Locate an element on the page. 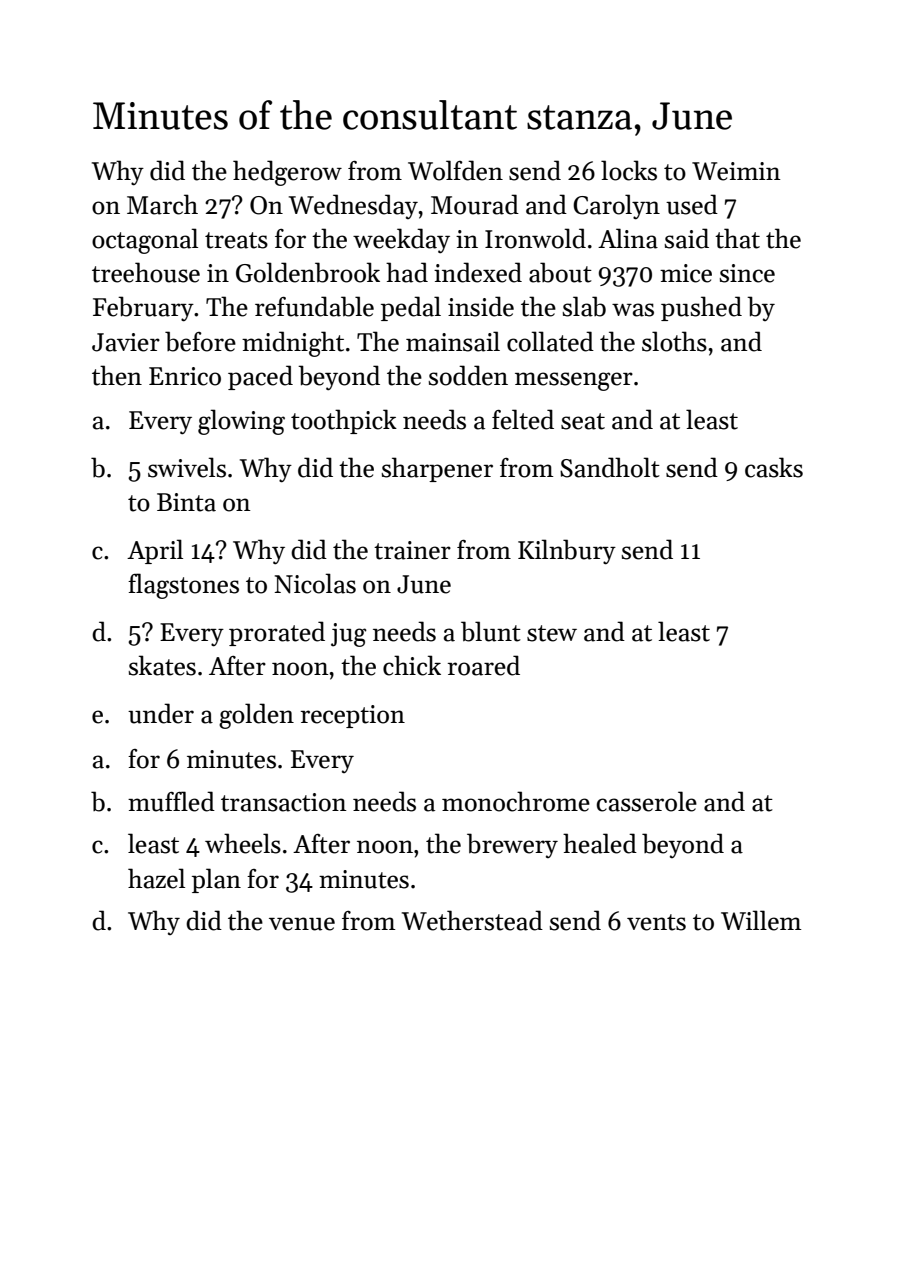 The width and height of the image is (898, 1274). venue is located at coordinates (302, 924).
